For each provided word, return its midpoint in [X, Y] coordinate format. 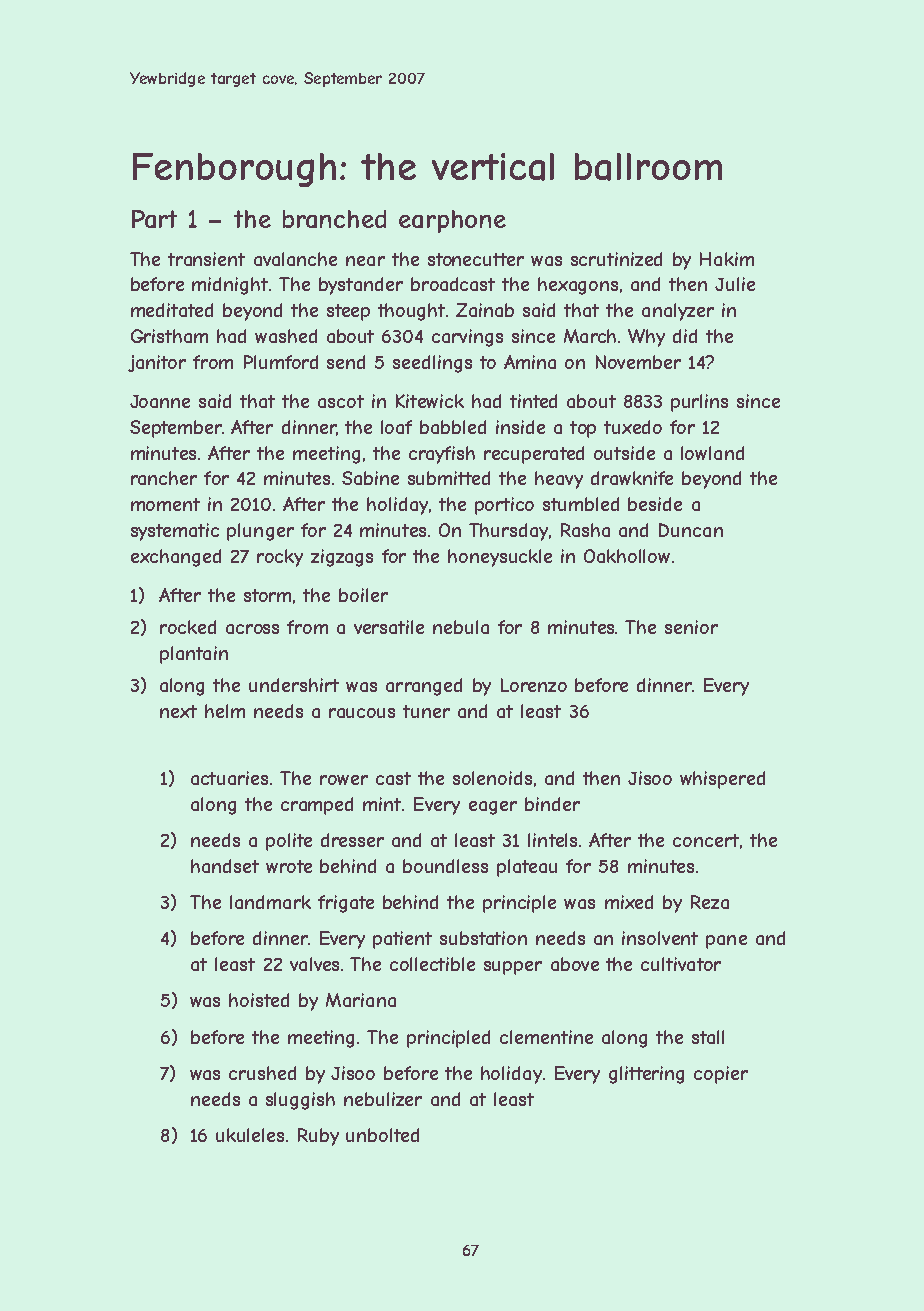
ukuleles [250, 1135]
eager [493, 808]
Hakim [727, 259]
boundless [445, 866]
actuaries [229, 778]
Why [646, 338]
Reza [710, 902]
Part [154, 219]
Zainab [485, 310]
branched [334, 219]
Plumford [281, 362]
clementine [546, 1037]
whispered [722, 780]
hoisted [259, 1000]
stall [708, 1037]
